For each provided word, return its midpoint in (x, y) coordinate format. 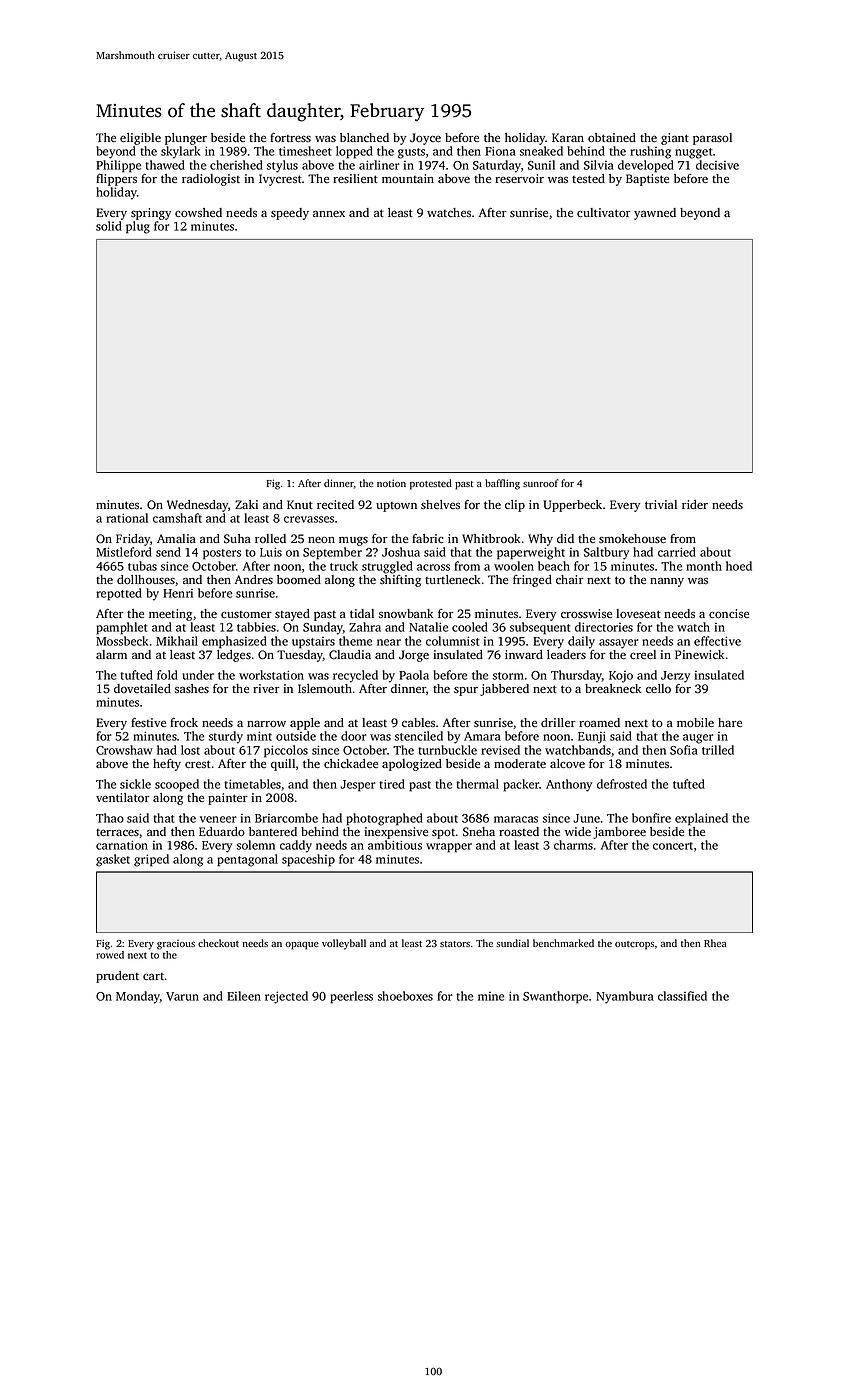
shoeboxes (405, 996)
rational (127, 518)
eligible (140, 139)
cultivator (604, 212)
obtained (612, 137)
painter (228, 799)
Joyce (425, 139)
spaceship (308, 860)
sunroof (540, 483)
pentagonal (247, 860)
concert (673, 846)
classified (682, 996)
